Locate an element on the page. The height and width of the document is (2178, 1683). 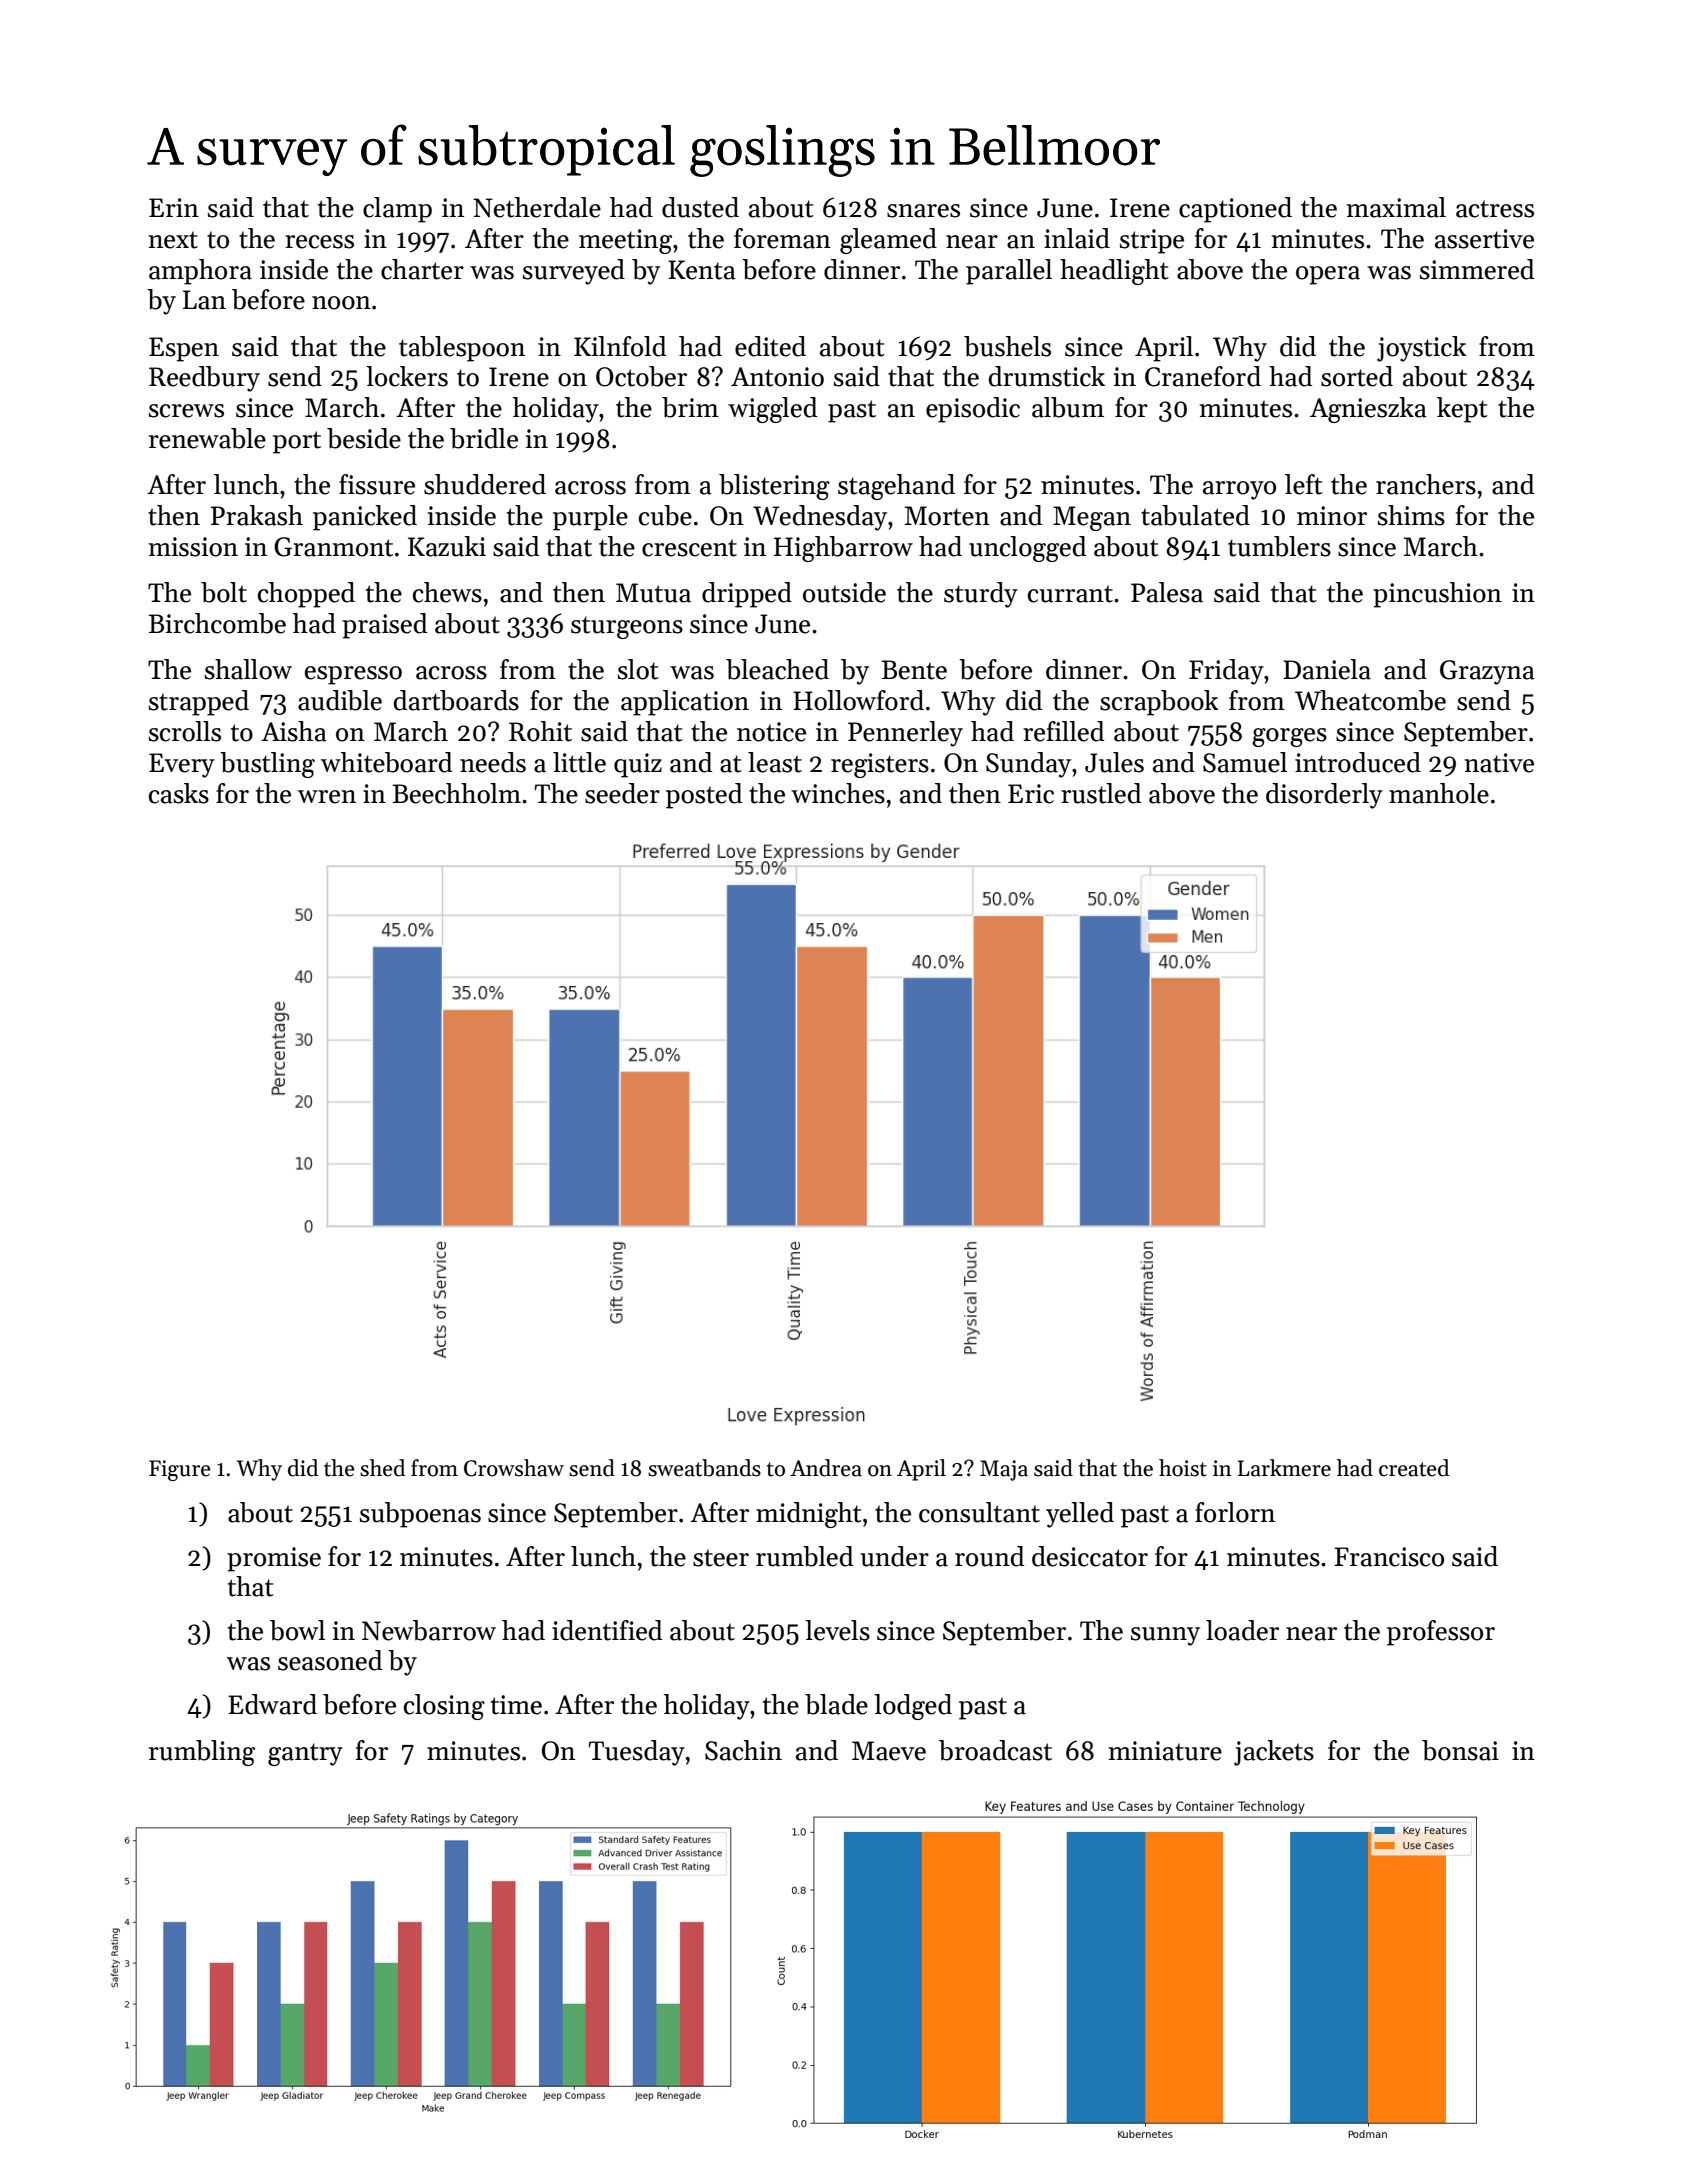
sturgeons is located at coordinates (627, 627).
